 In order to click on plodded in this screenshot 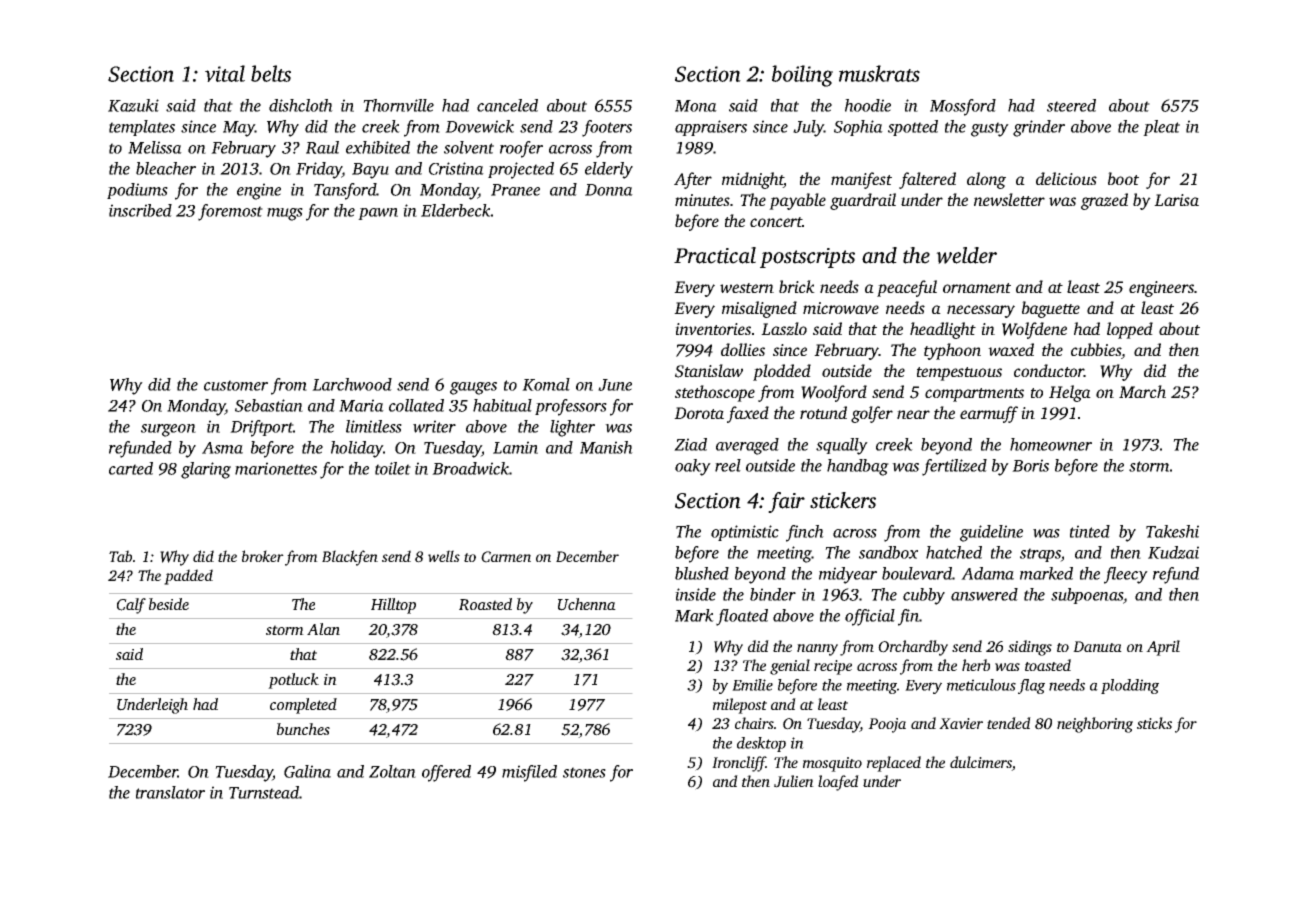, I will do `click(782, 372)`.
